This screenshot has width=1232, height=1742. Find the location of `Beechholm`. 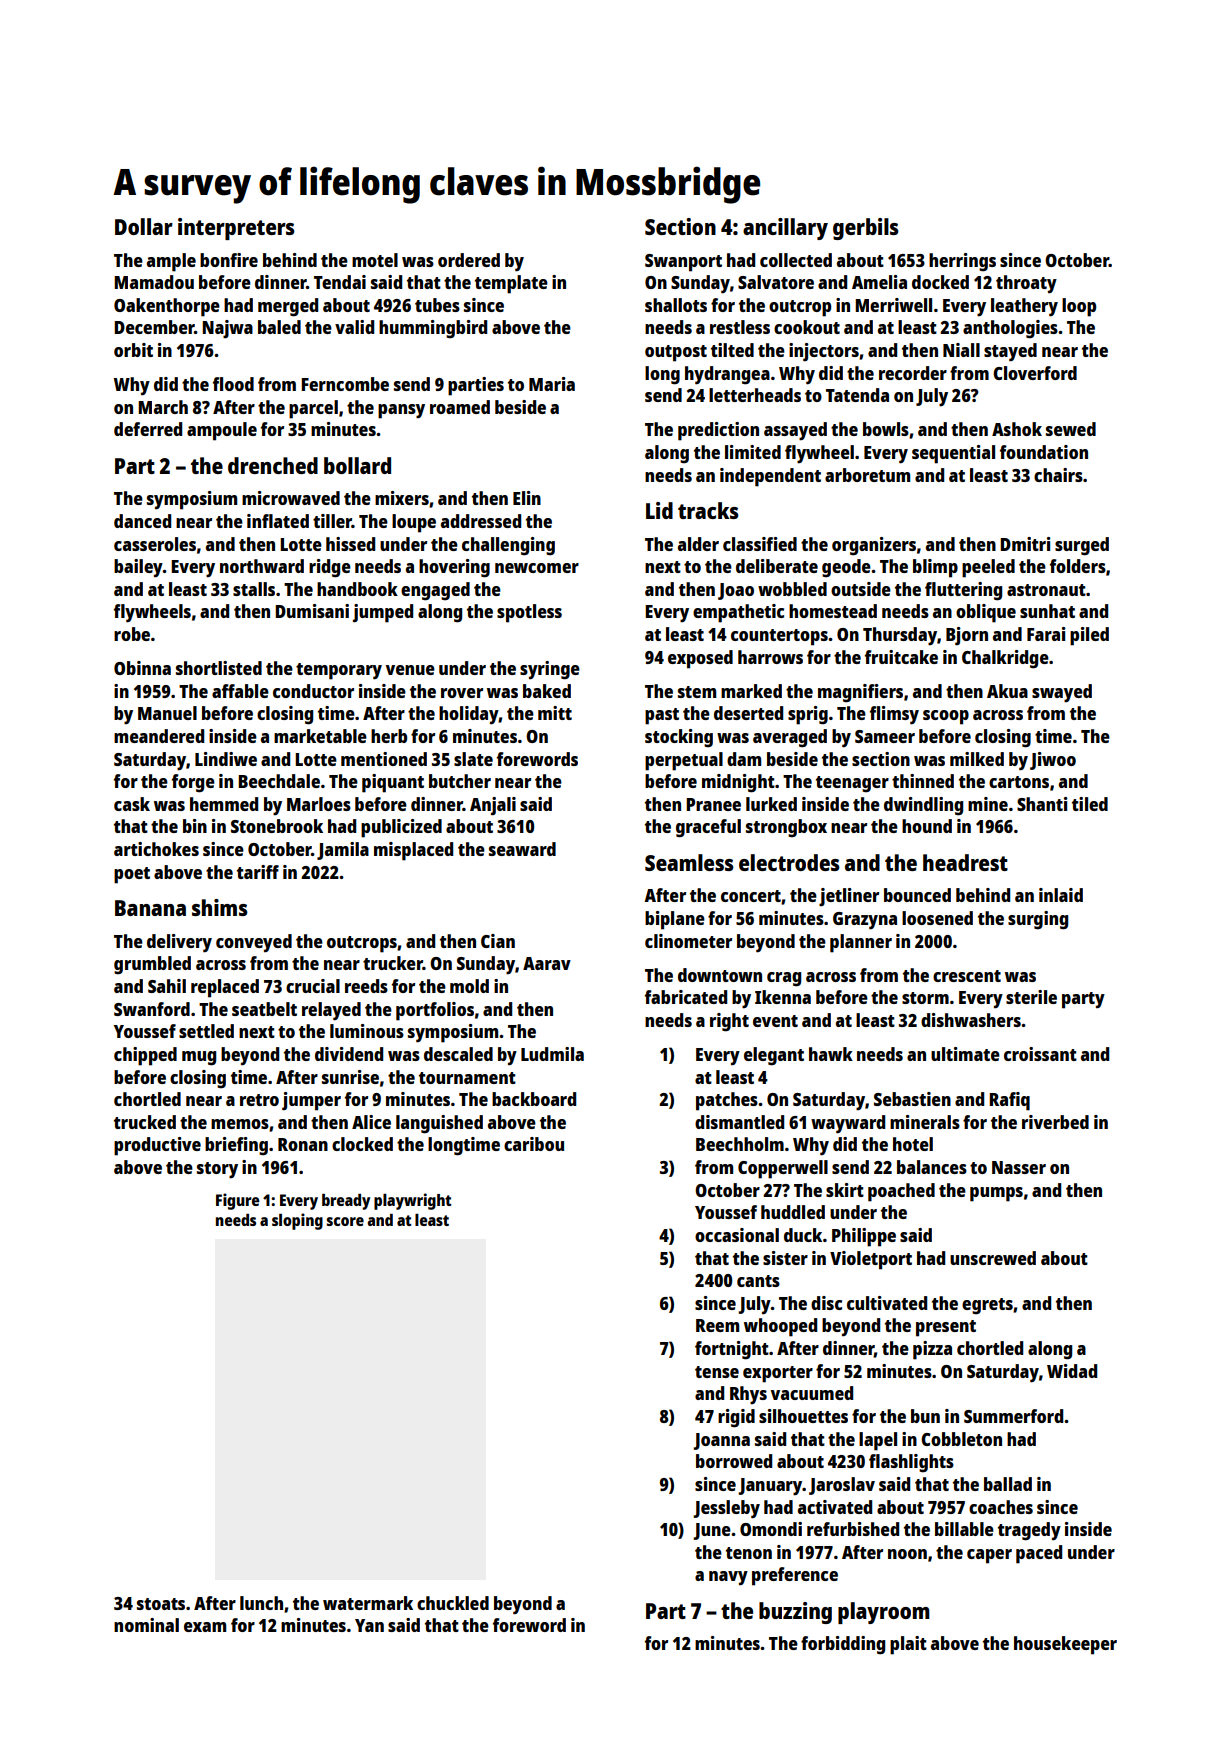

Beechholm is located at coordinates (740, 1144).
